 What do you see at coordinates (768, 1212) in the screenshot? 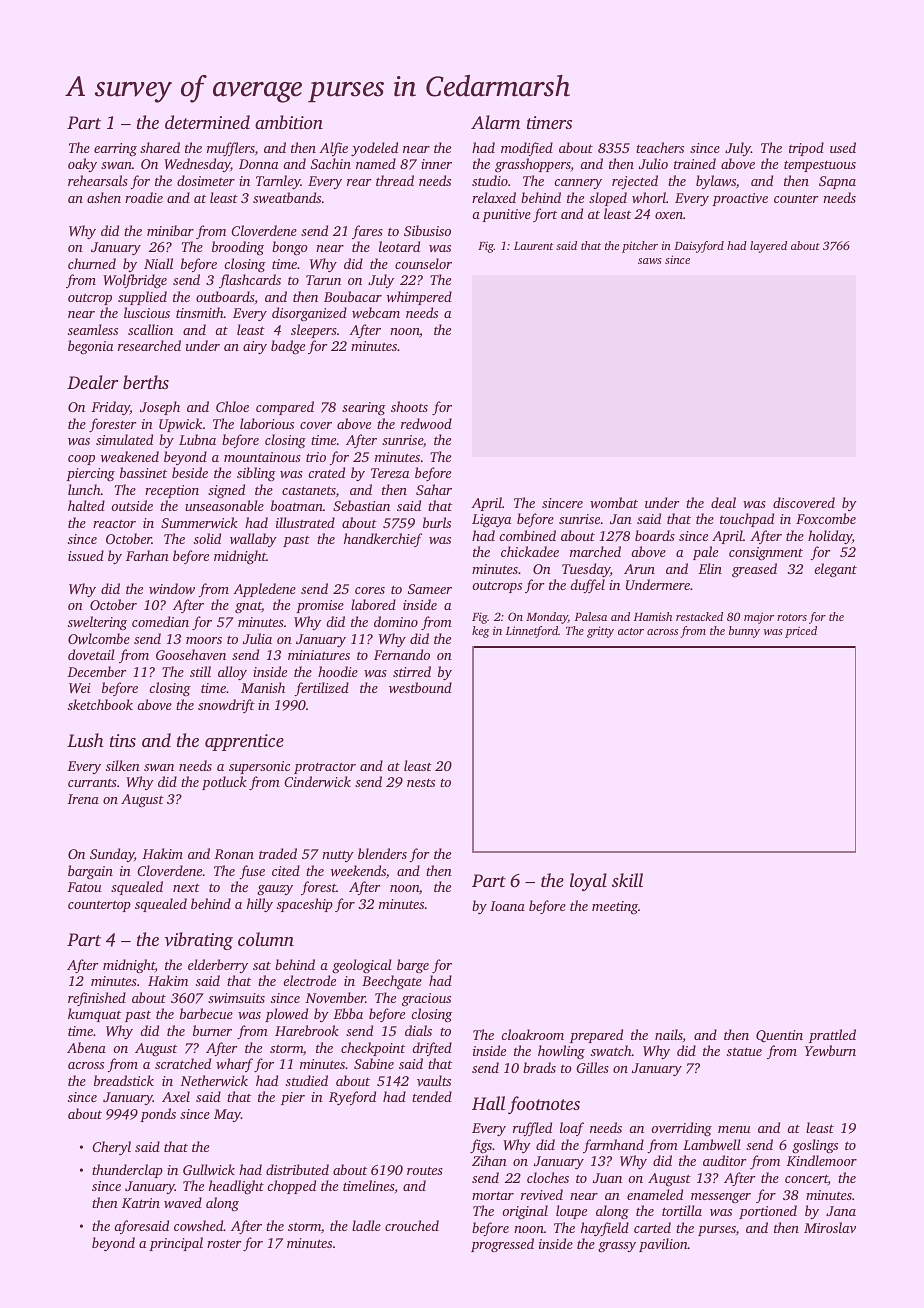
I see `portioned` at bounding box center [768, 1212].
